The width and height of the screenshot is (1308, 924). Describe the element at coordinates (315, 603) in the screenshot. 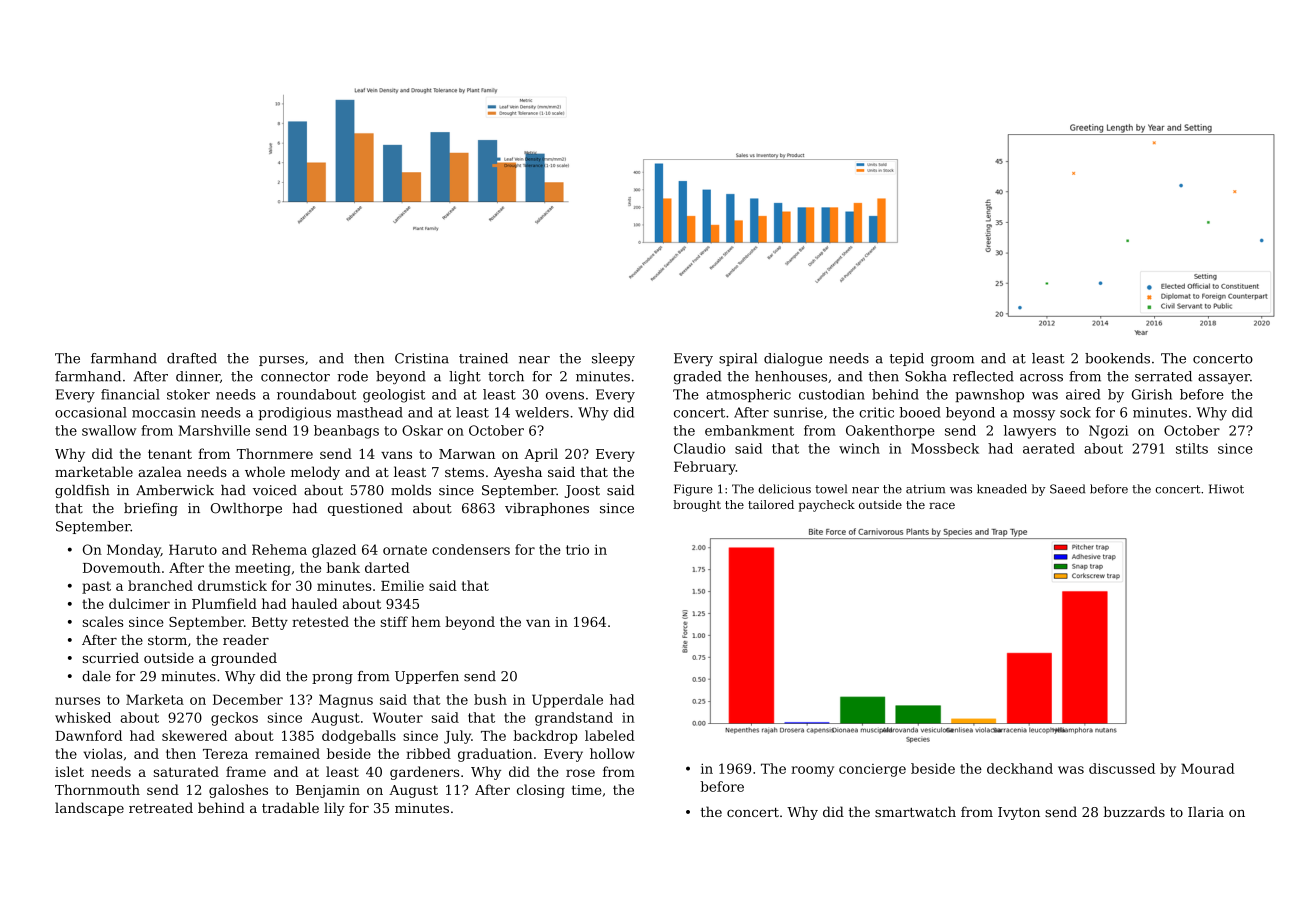

I see `hauled` at that location.
